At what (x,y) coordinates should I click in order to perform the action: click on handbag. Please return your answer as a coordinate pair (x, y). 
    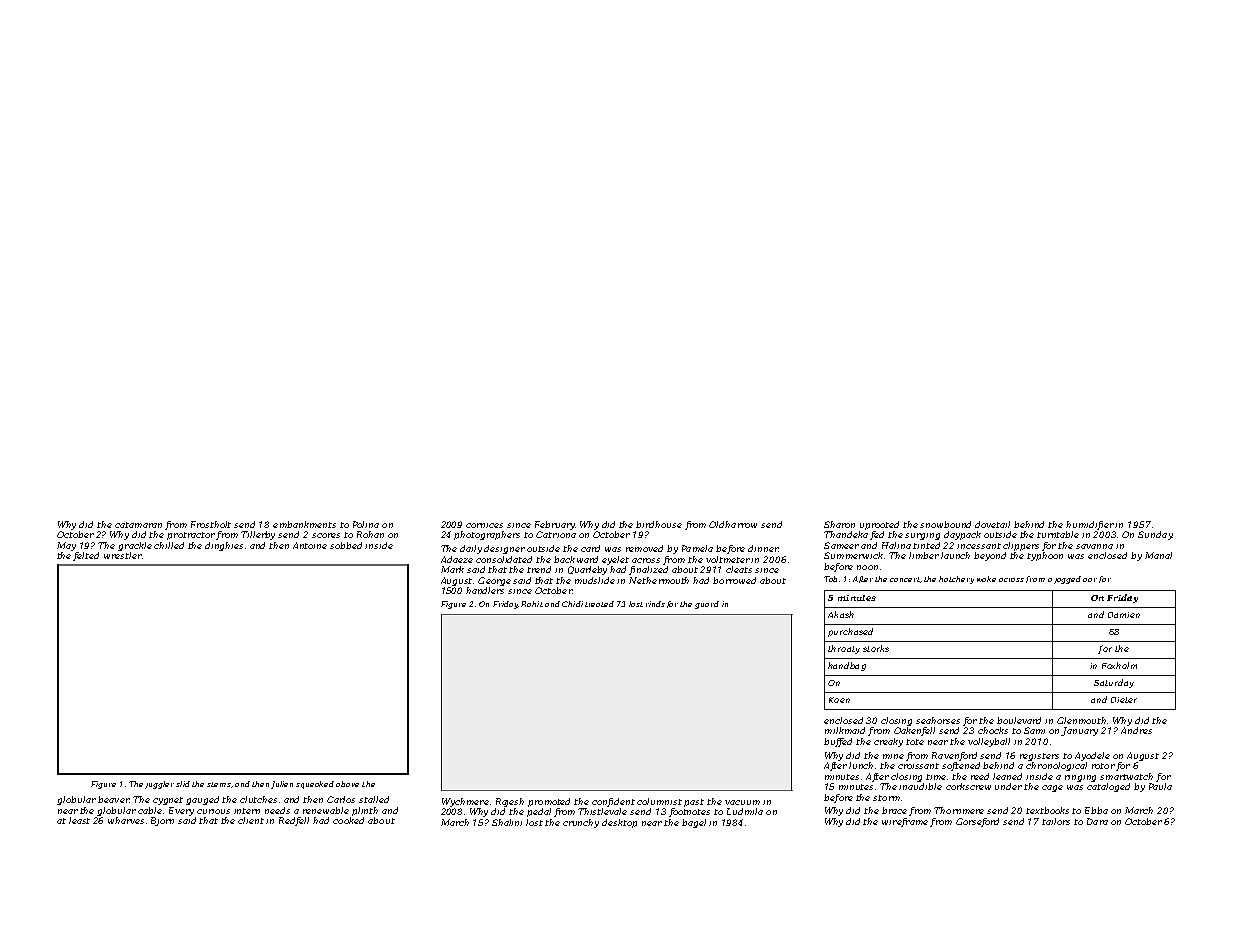
    Looking at the image, I should click on (847, 666).
